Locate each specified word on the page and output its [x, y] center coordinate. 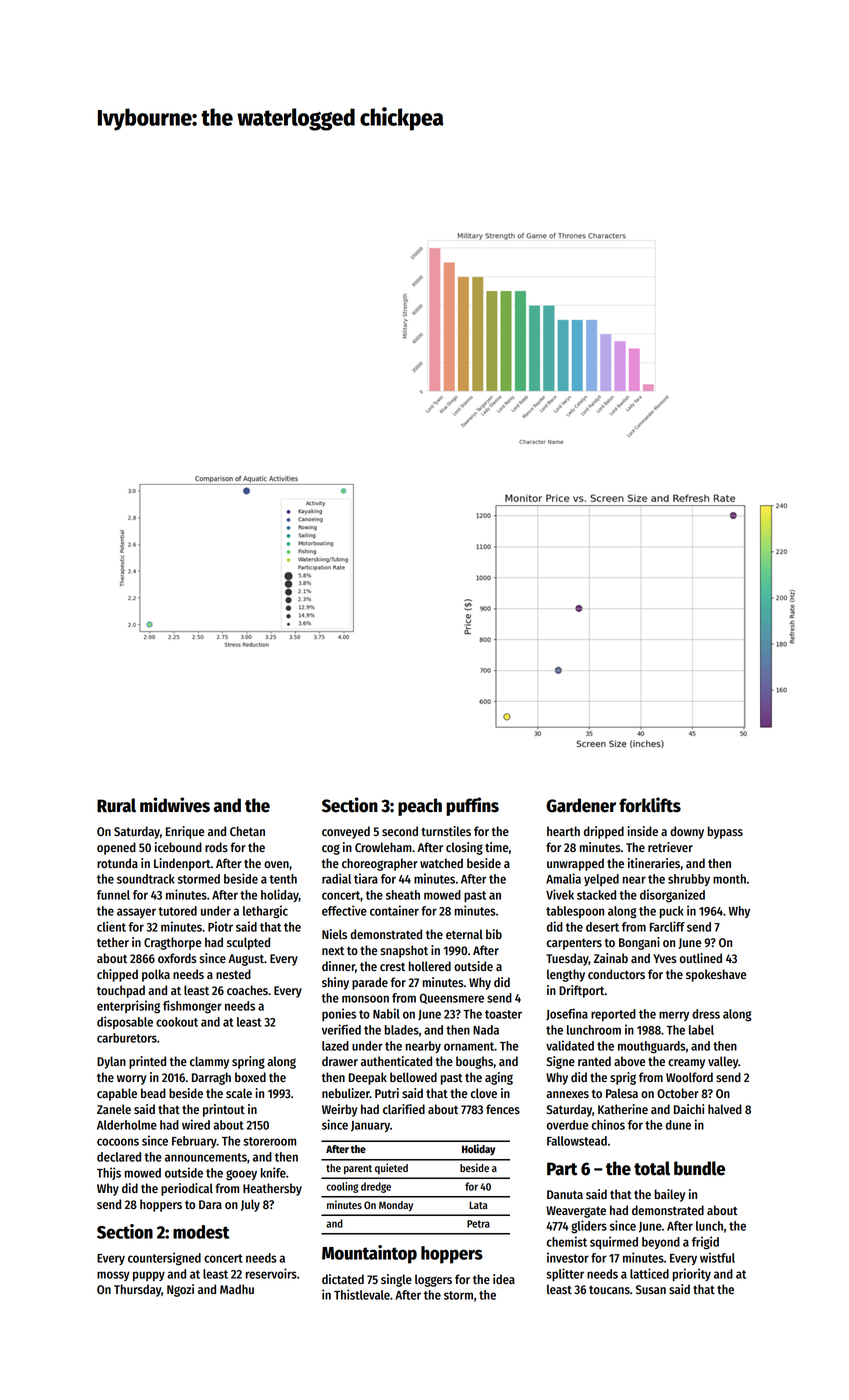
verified [341, 1029]
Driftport [582, 991]
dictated [343, 1279]
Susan [651, 1290]
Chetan [247, 831]
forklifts [650, 805]
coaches [247, 990]
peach [420, 807]
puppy [149, 1276]
